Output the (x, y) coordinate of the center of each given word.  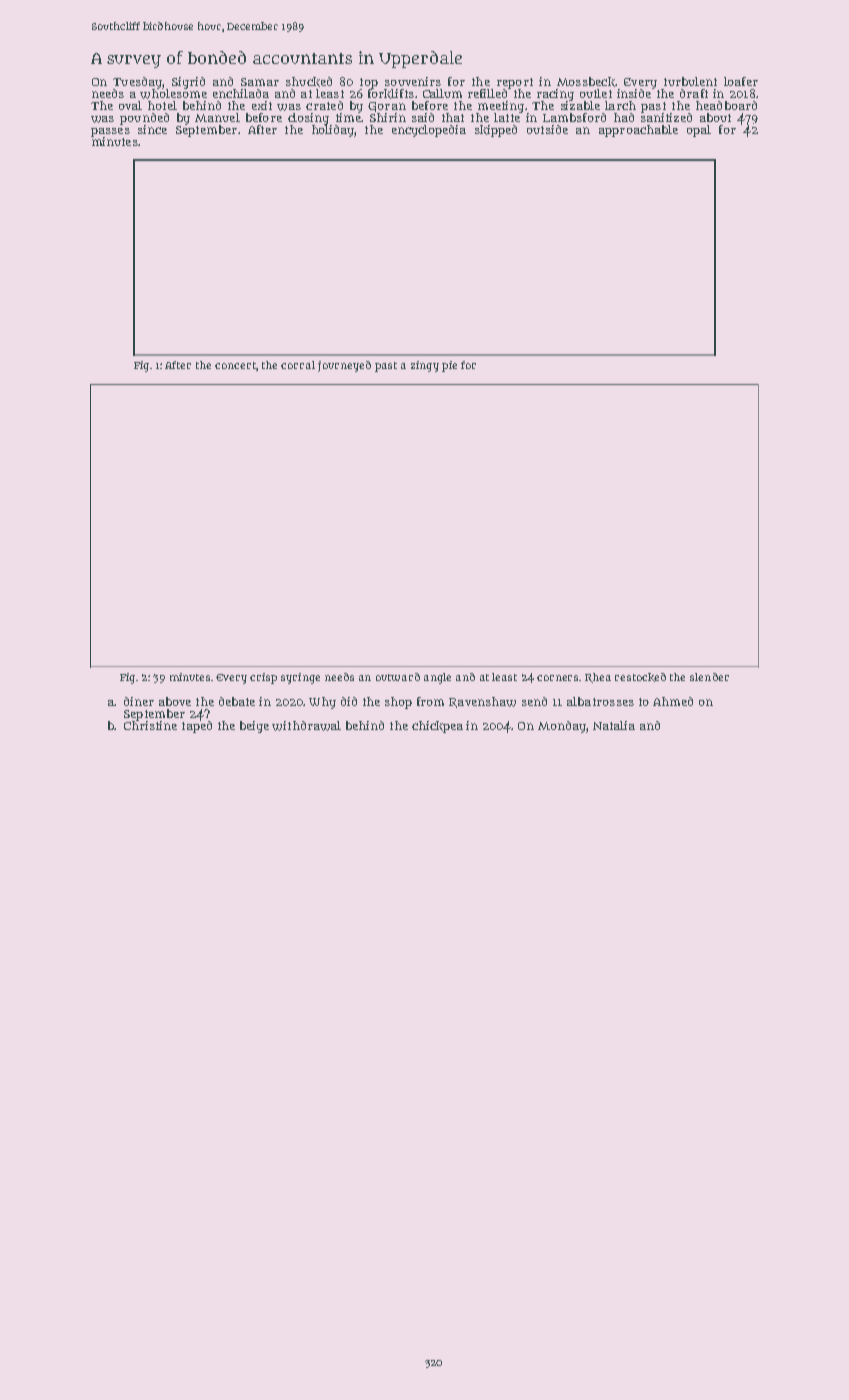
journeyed (344, 366)
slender (709, 677)
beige (254, 727)
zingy (425, 366)
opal (699, 131)
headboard (726, 105)
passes (110, 132)
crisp (263, 678)
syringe (300, 678)
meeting (501, 107)
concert (235, 365)
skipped (496, 131)
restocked (640, 677)
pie (449, 366)
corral (298, 365)
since (152, 129)
